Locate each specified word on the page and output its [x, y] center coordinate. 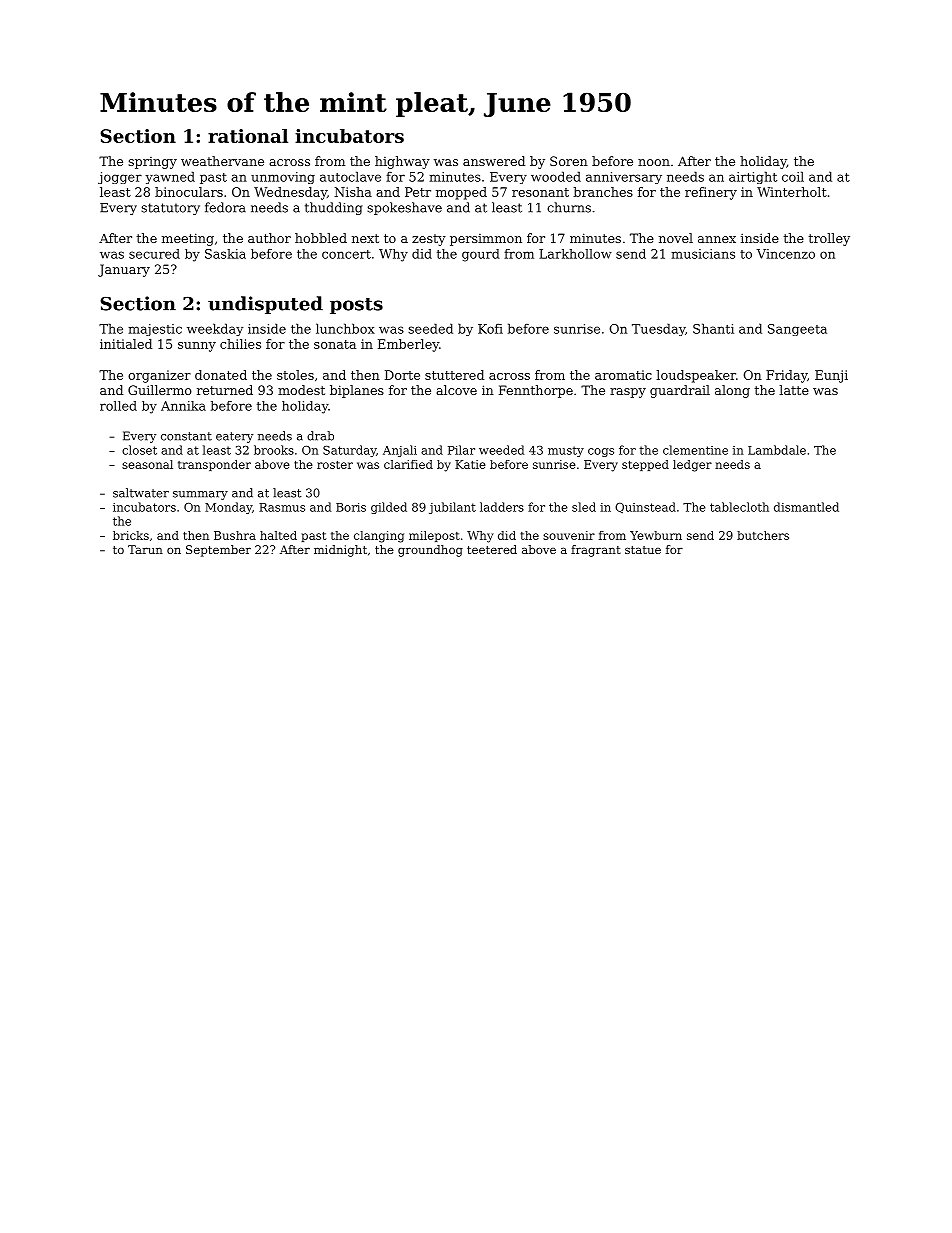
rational [248, 136]
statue [643, 550]
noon [654, 162]
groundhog [430, 551]
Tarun [145, 549]
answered [494, 161]
